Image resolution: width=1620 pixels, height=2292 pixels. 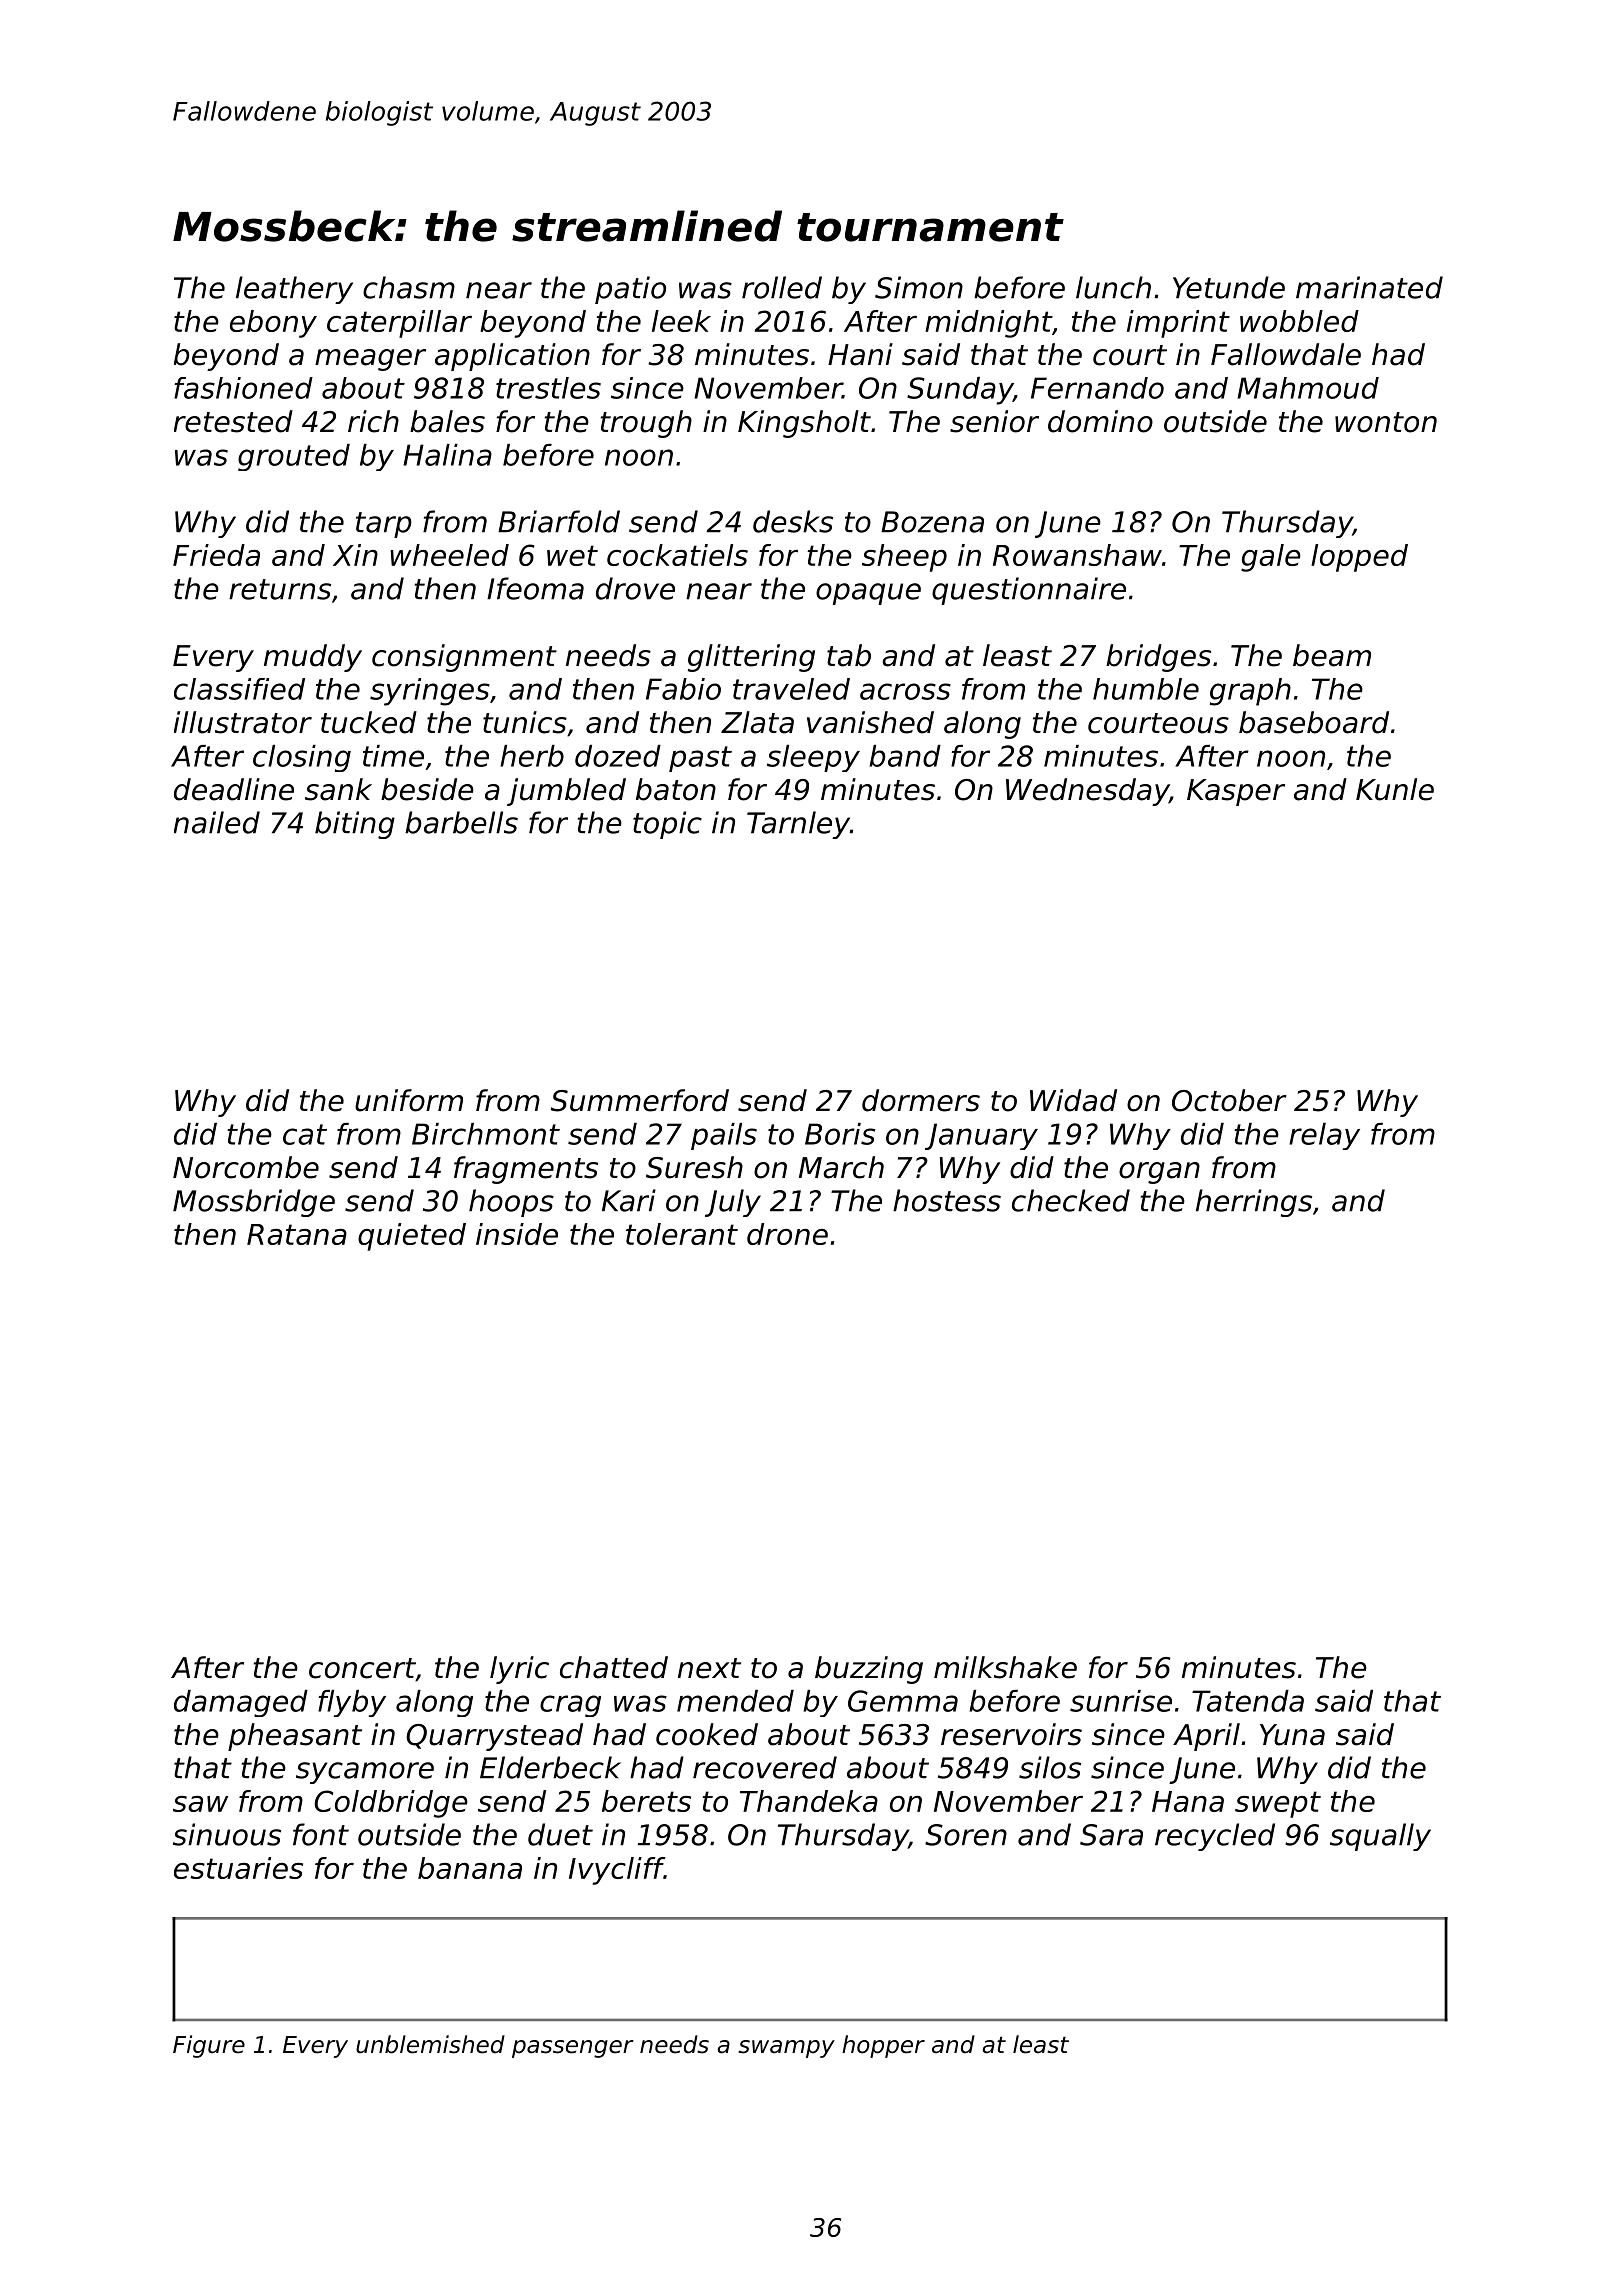 I want to click on leathery, so click(x=294, y=290).
